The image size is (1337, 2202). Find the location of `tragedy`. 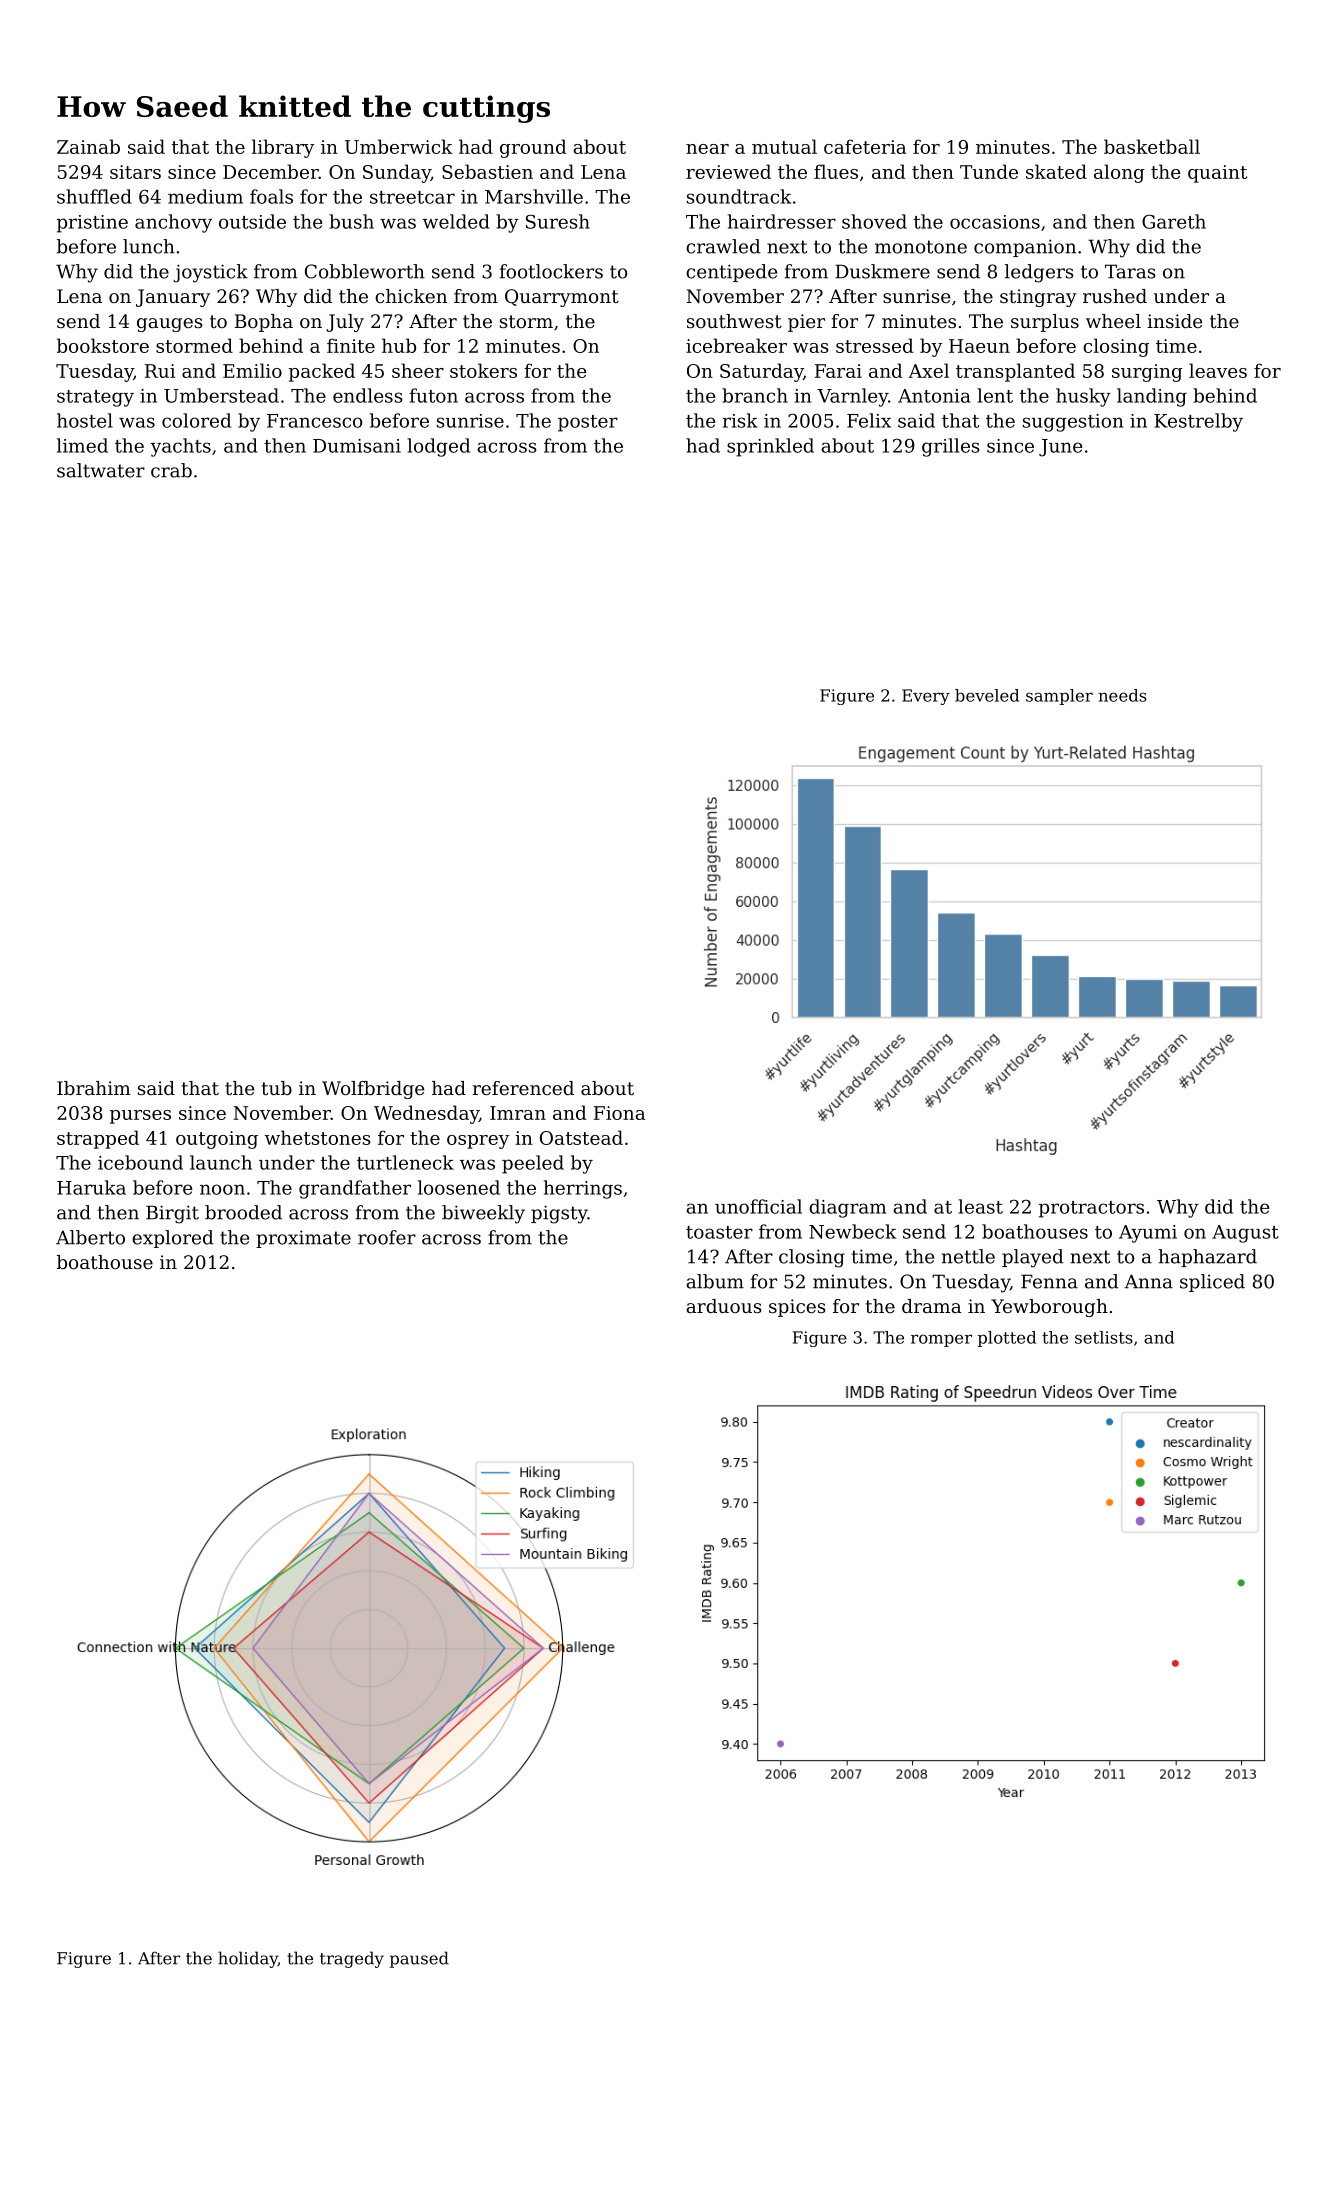

tragedy is located at coordinates (352, 1959).
